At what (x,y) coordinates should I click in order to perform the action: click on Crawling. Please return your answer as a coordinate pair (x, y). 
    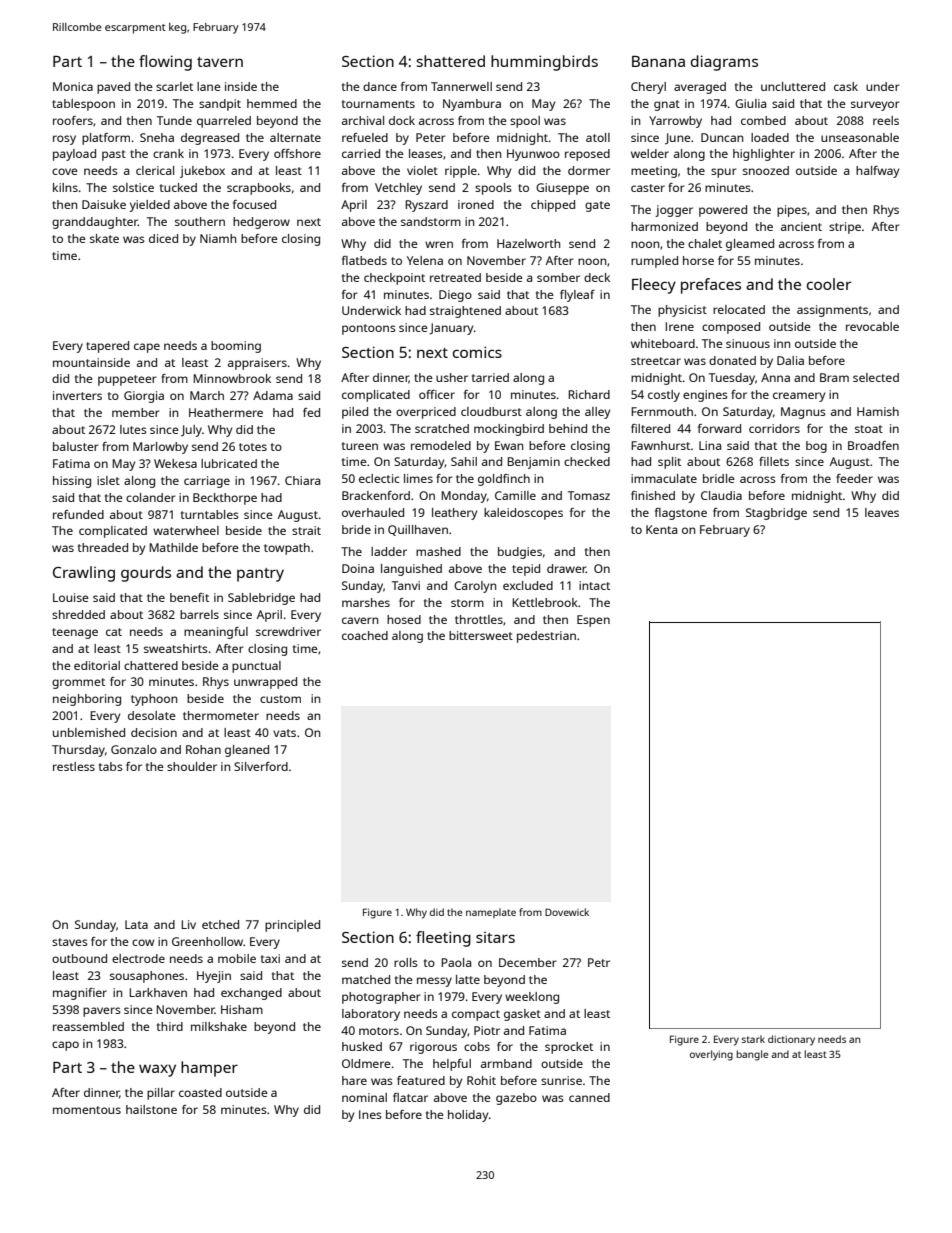
    Looking at the image, I should click on (84, 574).
